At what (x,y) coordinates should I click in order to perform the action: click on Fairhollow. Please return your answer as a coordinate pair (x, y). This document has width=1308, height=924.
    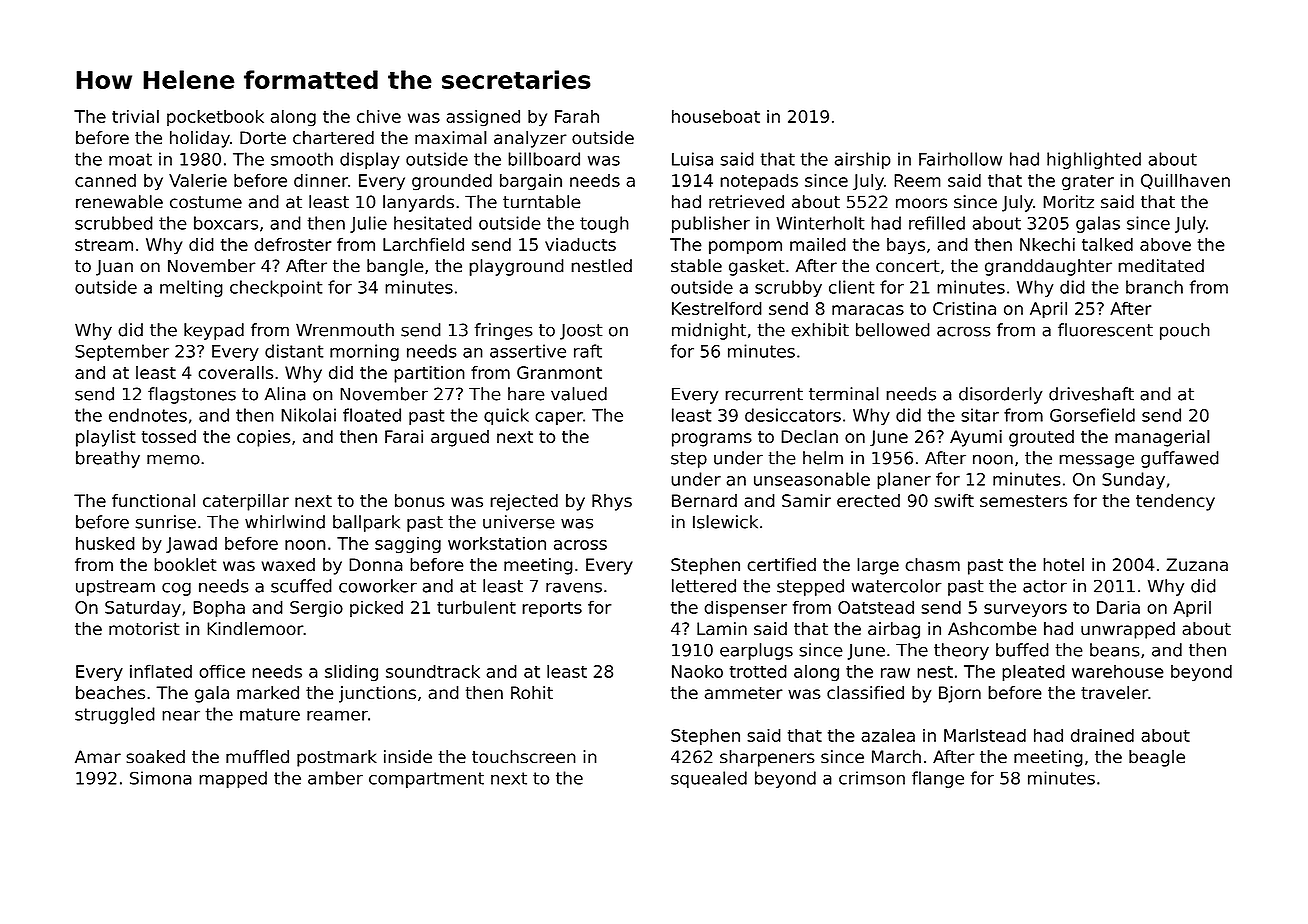
    Looking at the image, I should click on (960, 159).
